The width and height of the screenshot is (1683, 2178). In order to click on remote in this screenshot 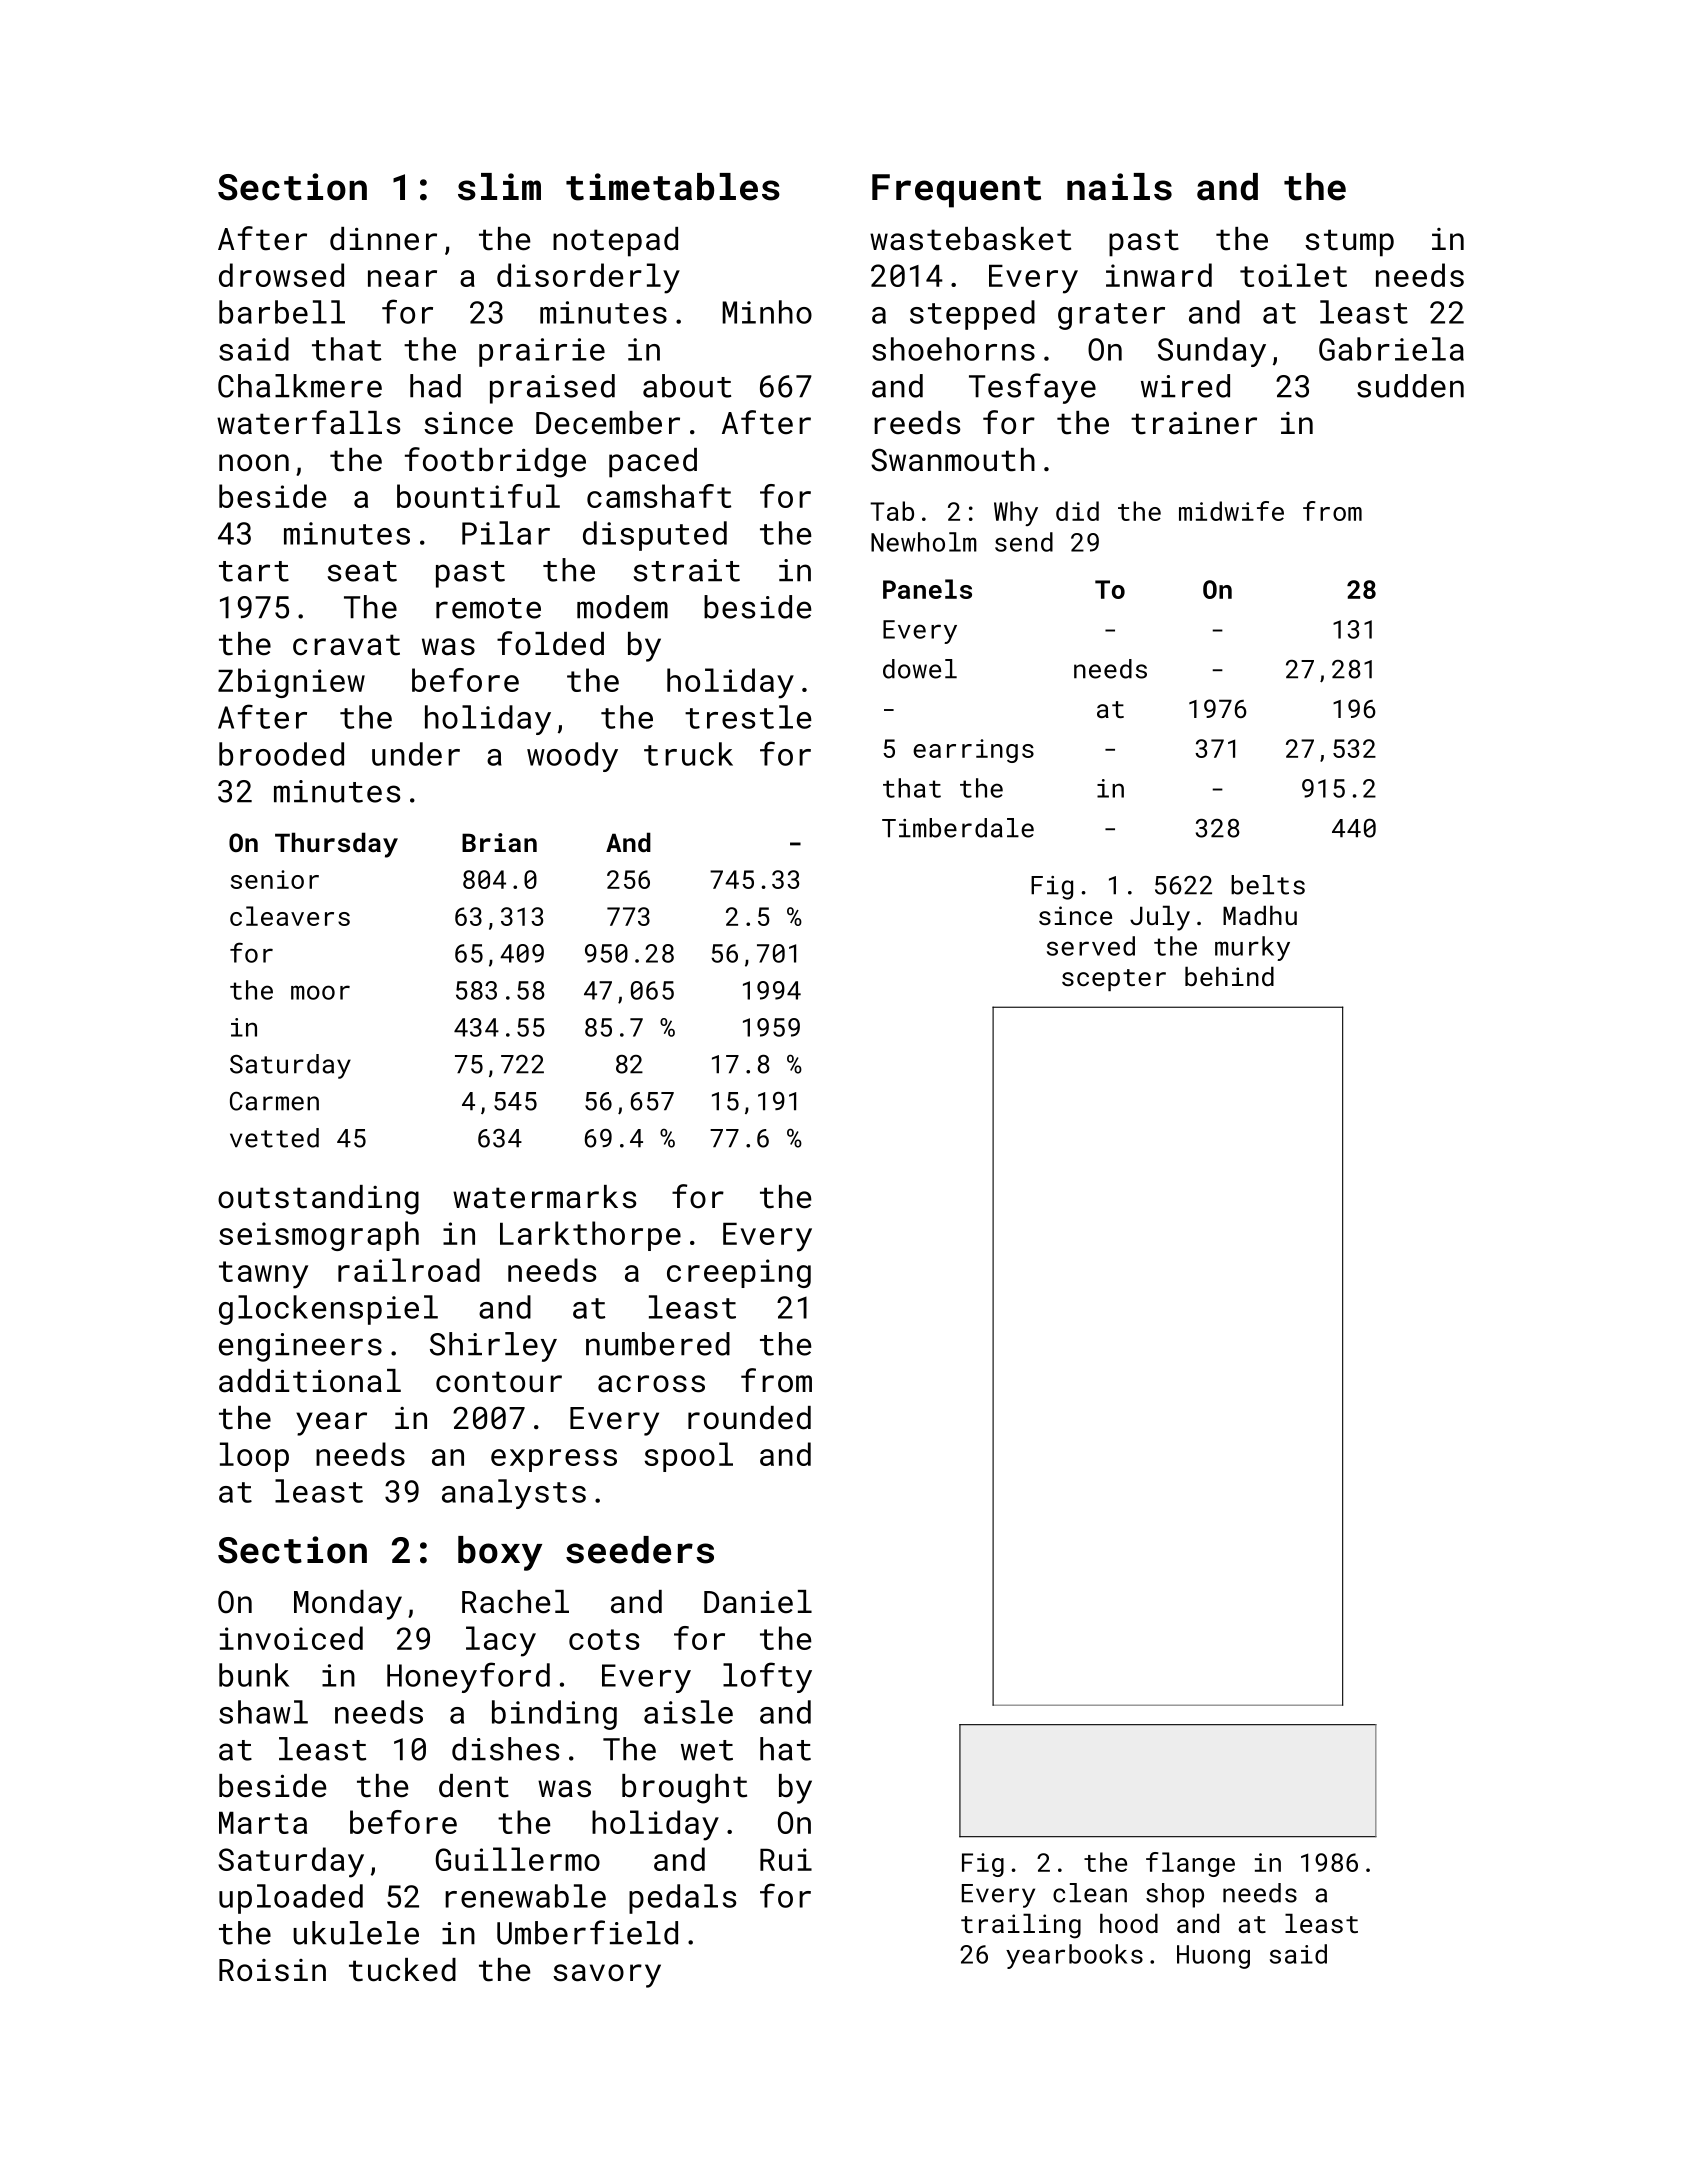, I will do `click(488, 608)`.
